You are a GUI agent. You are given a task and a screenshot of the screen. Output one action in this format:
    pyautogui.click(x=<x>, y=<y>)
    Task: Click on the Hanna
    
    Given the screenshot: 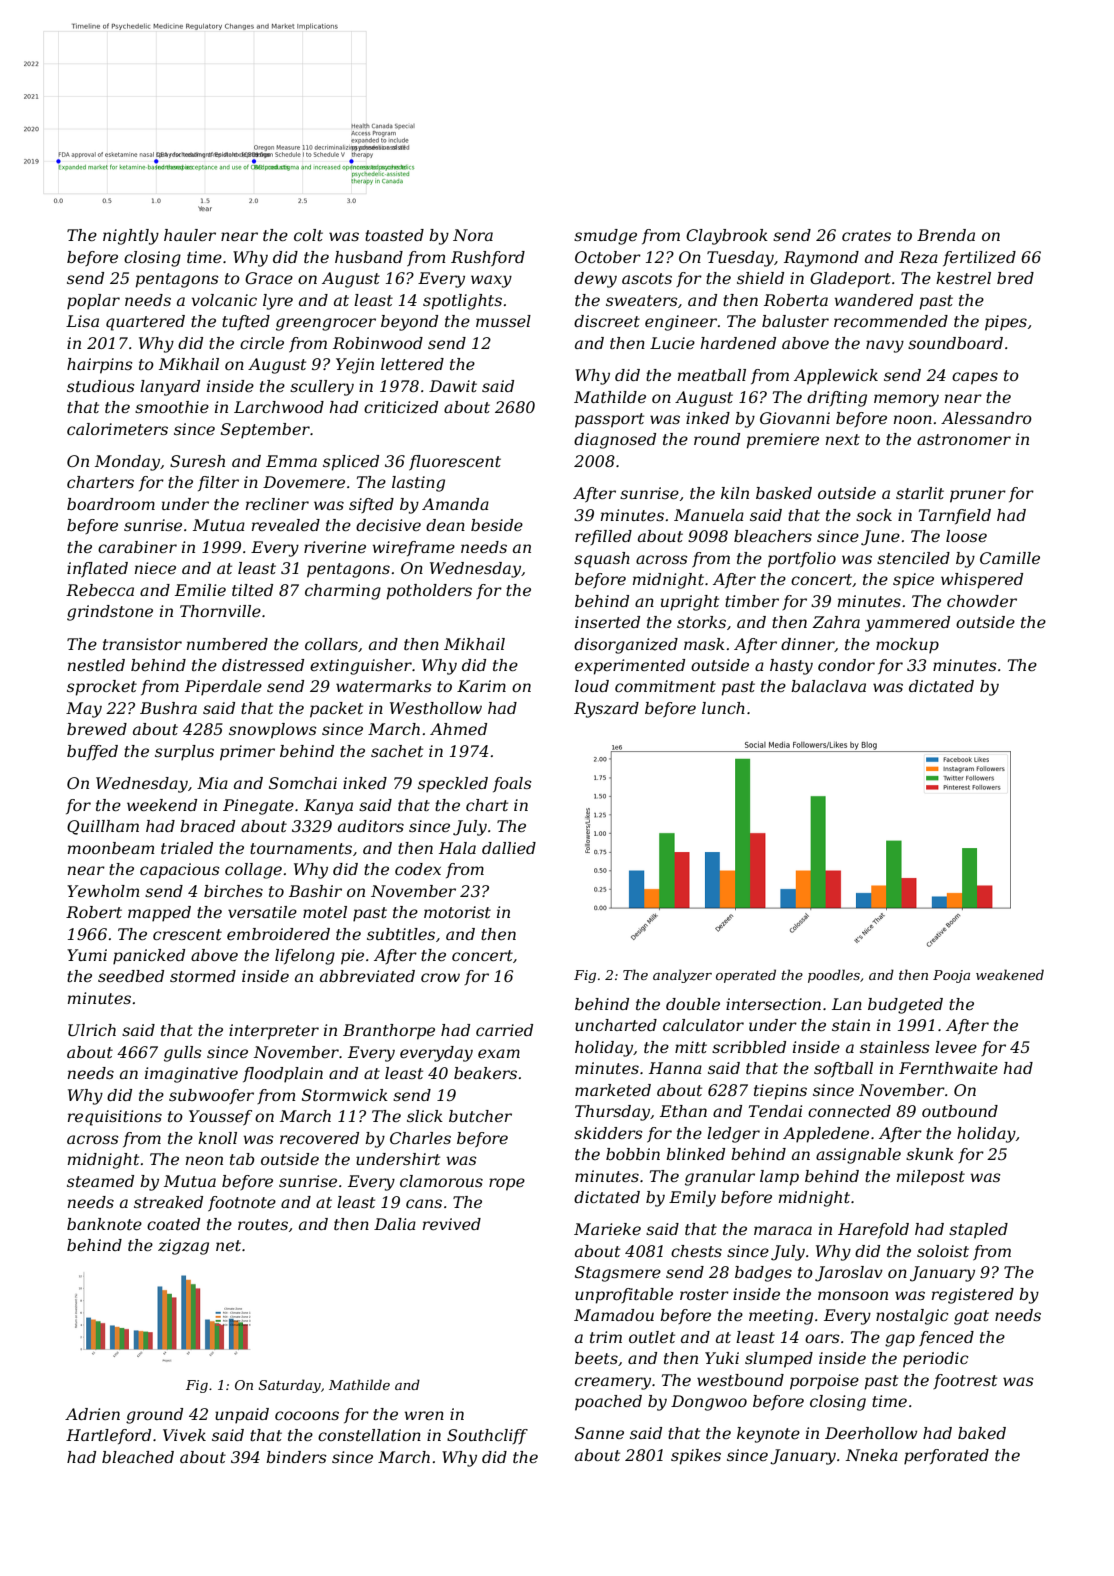 What is the action you would take?
    pyautogui.click(x=675, y=1068)
